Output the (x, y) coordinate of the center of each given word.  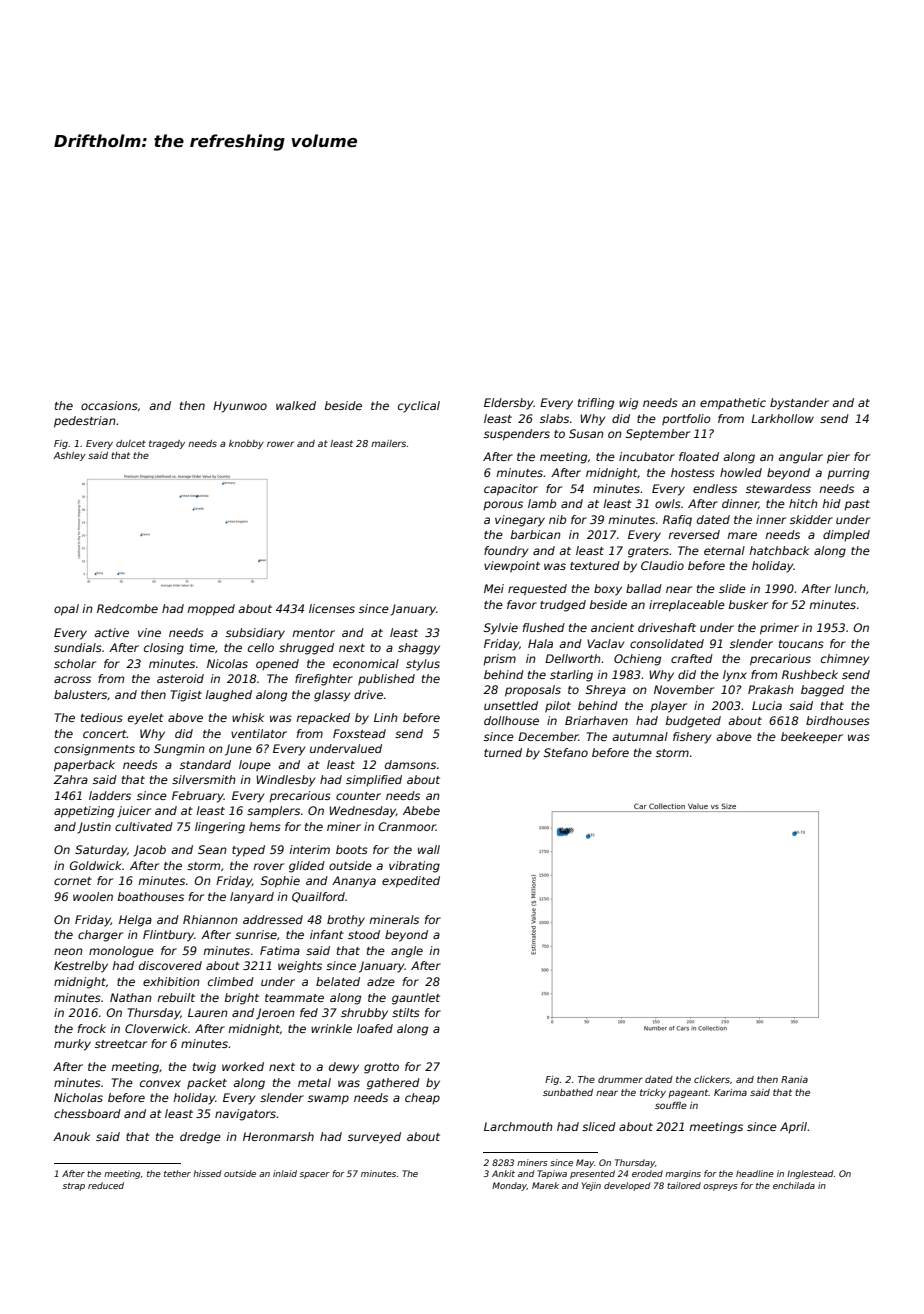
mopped (211, 610)
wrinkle (331, 1028)
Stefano (566, 752)
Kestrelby (81, 967)
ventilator (259, 733)
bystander (799, 404)
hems (265, 826)
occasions (109, 405)
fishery (692, 738)
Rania (794, 1079)
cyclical (419, 407)
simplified (374, 781)
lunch (850, 588)
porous (503, 506)
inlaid (285, 1173)
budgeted (693, 722)
